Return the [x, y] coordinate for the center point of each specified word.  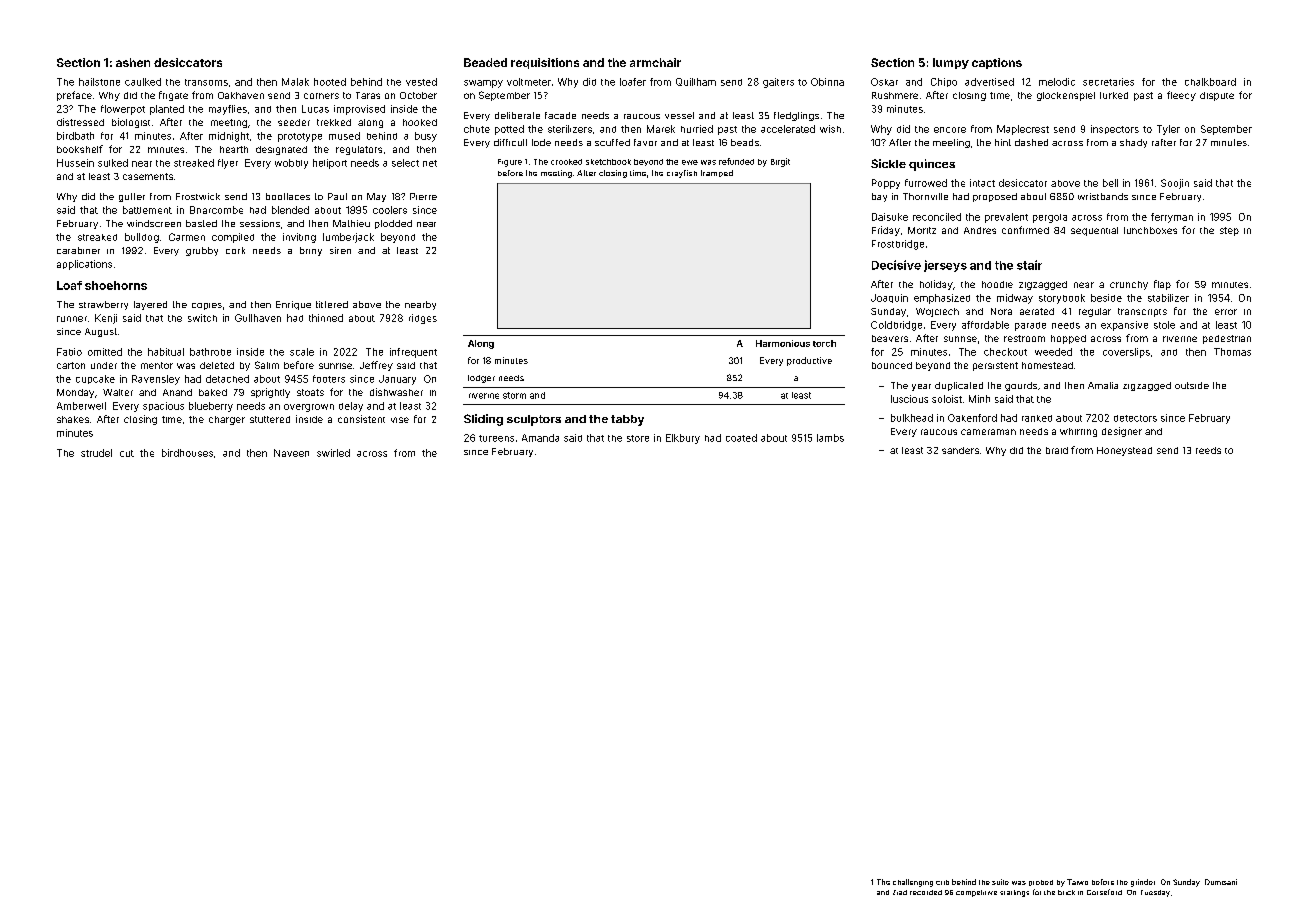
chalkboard [1210, 82]
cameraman [988, 432]
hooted [330, 82]
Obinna [827, 82]
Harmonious [783, 343]
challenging [913, 883]
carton [71, 365]
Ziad [900, 892]
